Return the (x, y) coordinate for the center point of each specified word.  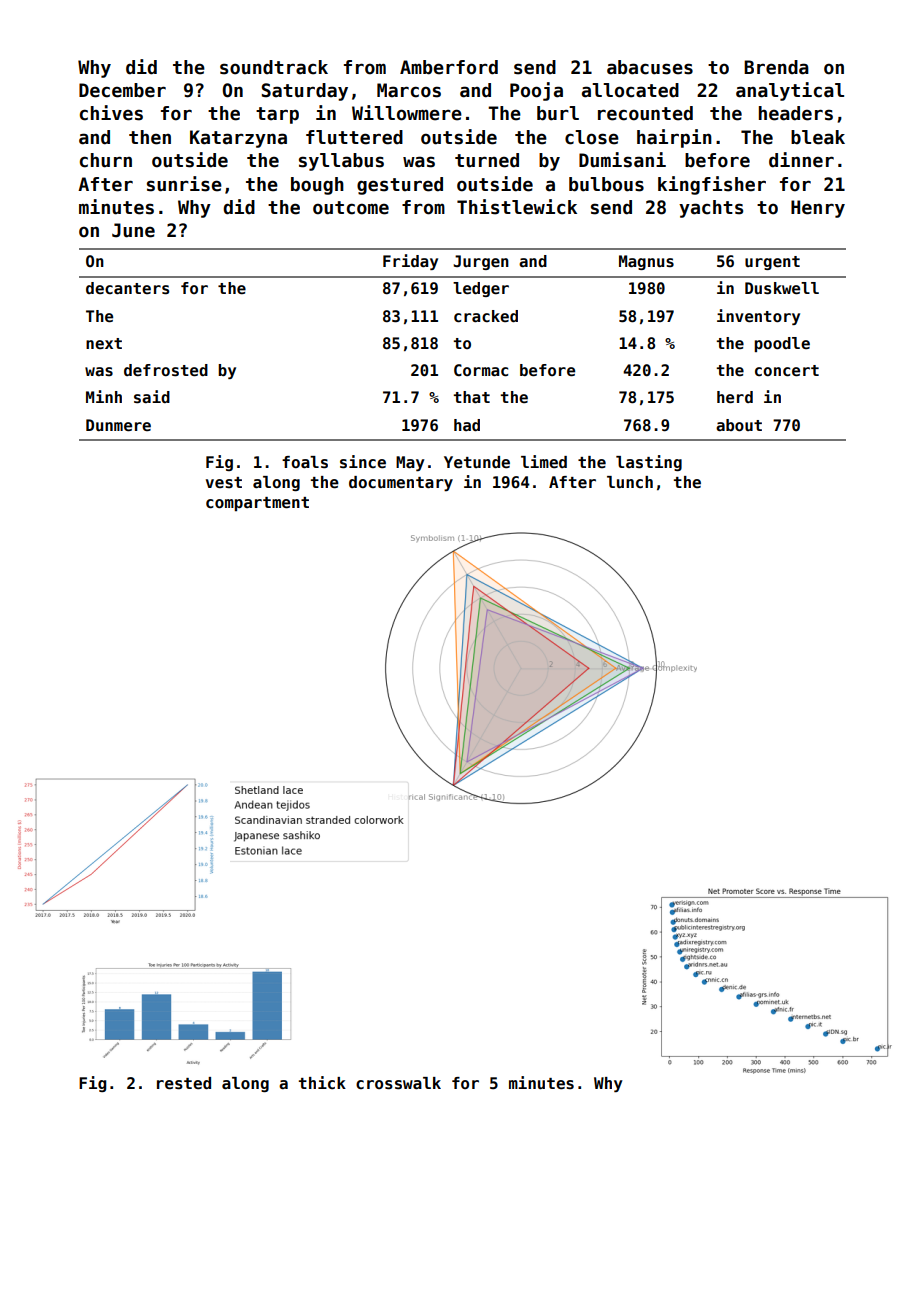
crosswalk (398, 1083)
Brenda (776, 67)
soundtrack (274, 67)
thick (322, 1083)
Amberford (449, 67)
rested (184, 1083)
